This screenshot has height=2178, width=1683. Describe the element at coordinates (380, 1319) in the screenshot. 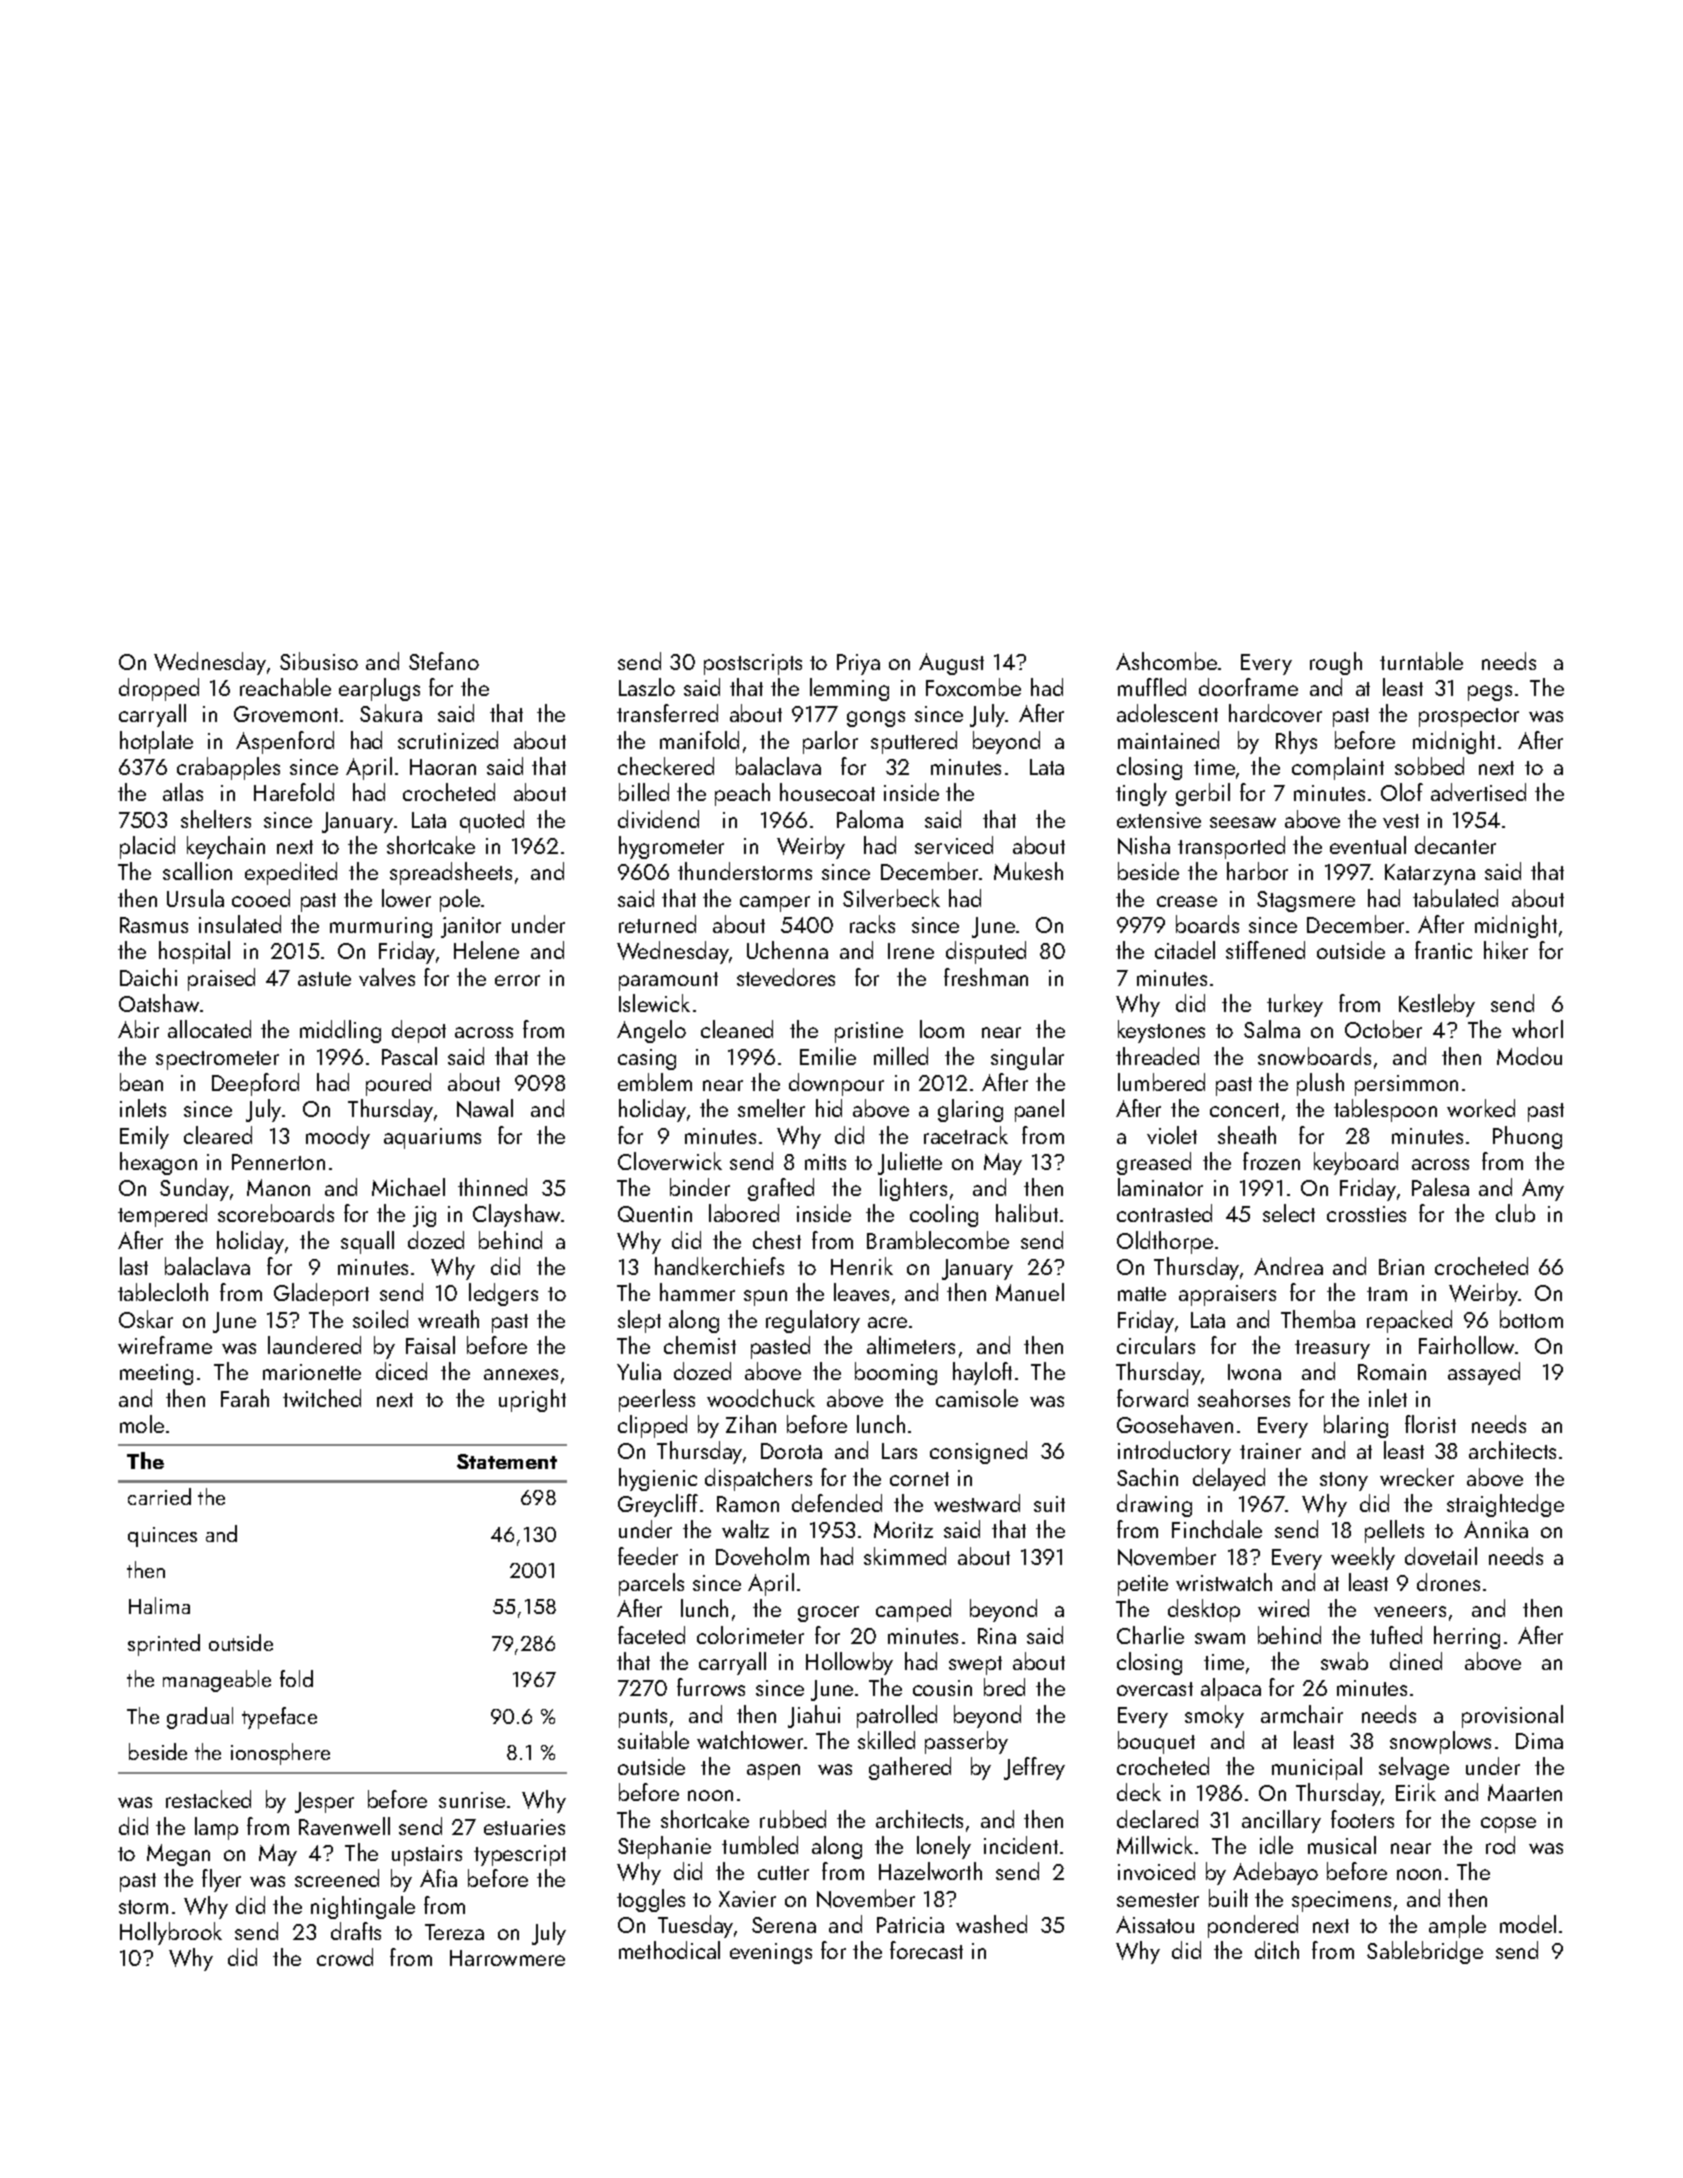

I see `soiled` at that location.
